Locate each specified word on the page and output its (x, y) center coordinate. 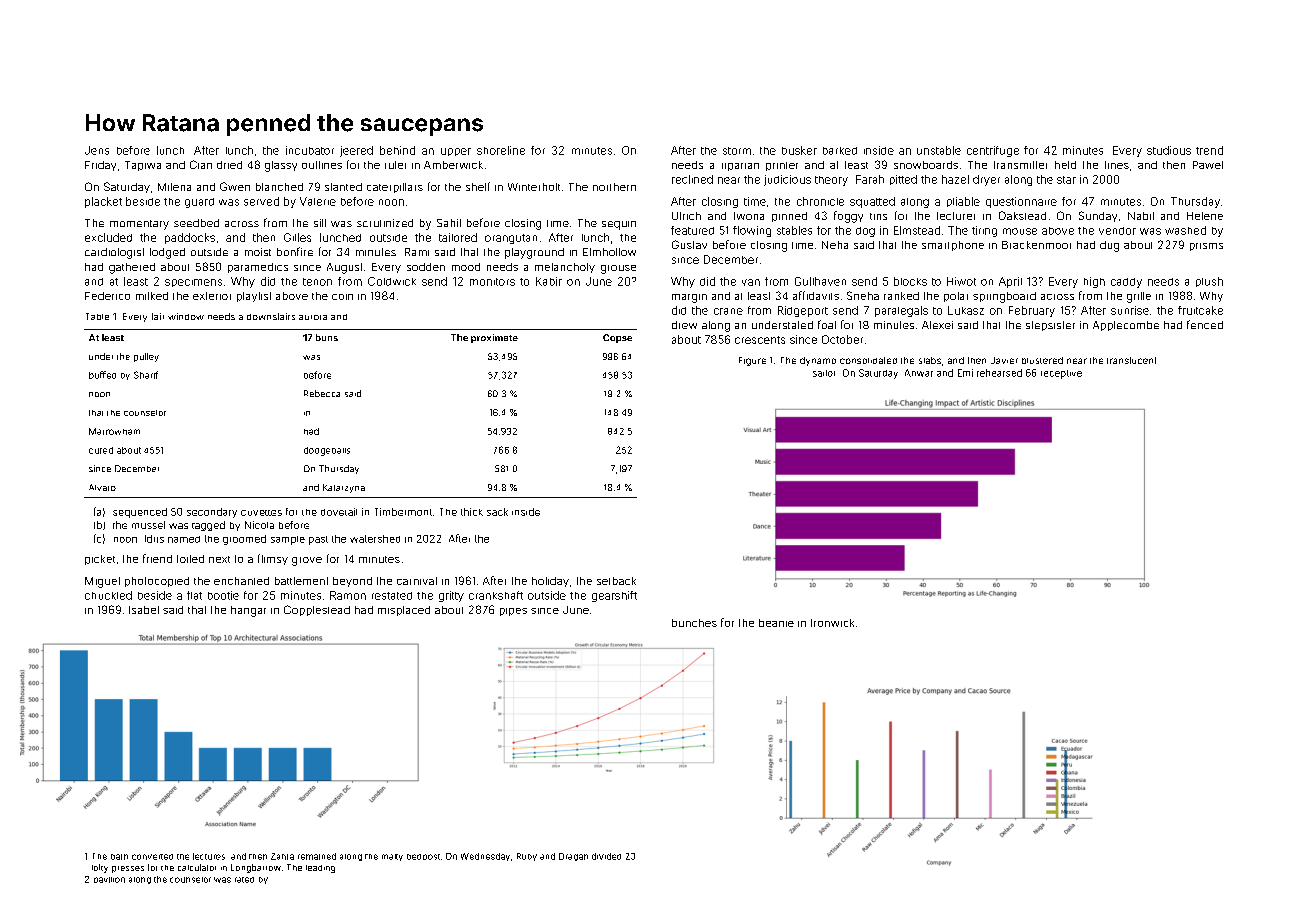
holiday (550, 582)
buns (327, 337)
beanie (776, 623)
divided (606, 856)
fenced (1205, 324)
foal (827, 324)
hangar (248, 611)
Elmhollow (609, 252)
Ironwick (832, 623)
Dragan (573, 857)
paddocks (190, 238)
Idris (154, 539)
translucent (1131, 360)
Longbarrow (256, 868)
